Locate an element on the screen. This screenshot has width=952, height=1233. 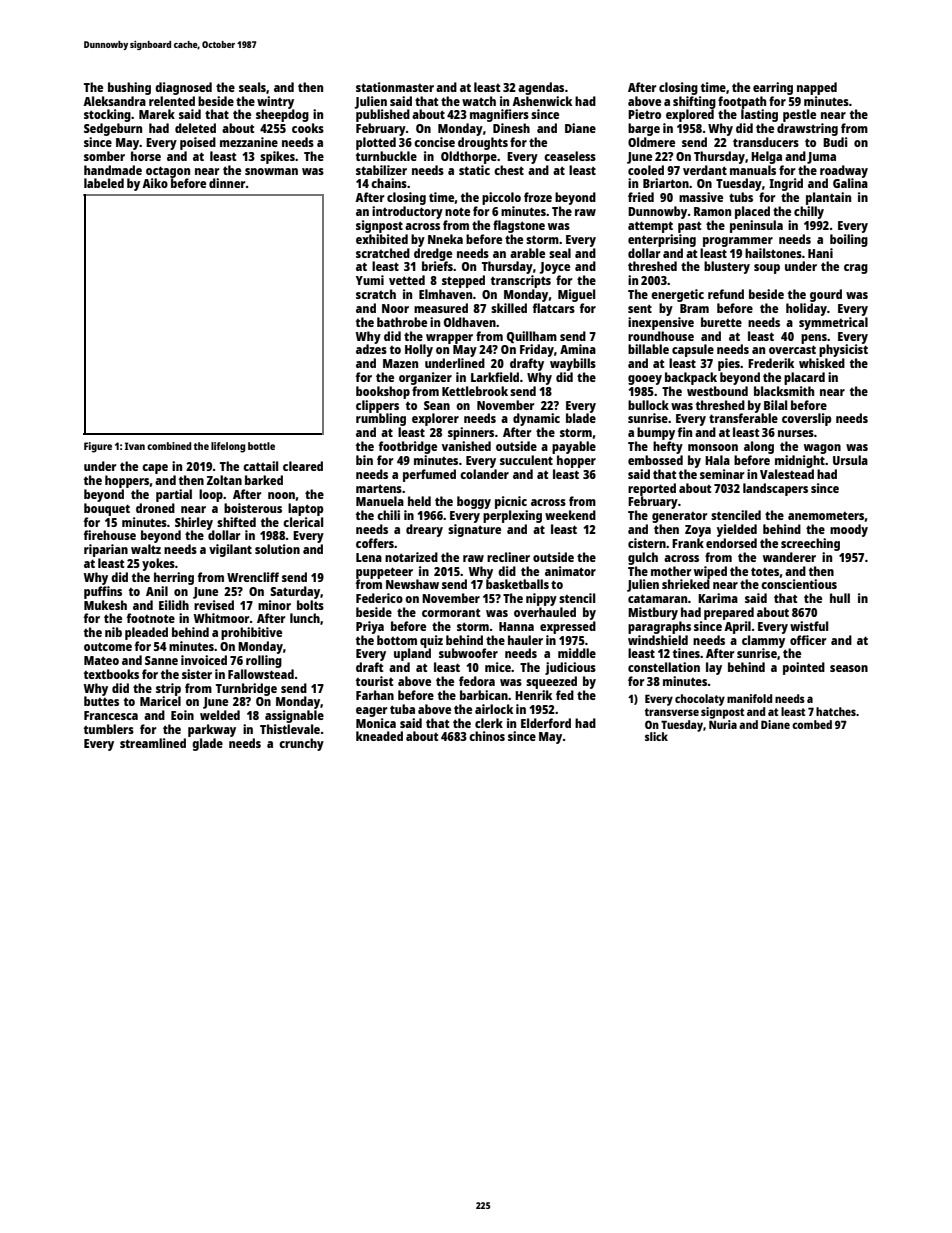
prohibitive is located at coordinates (251, 633).
